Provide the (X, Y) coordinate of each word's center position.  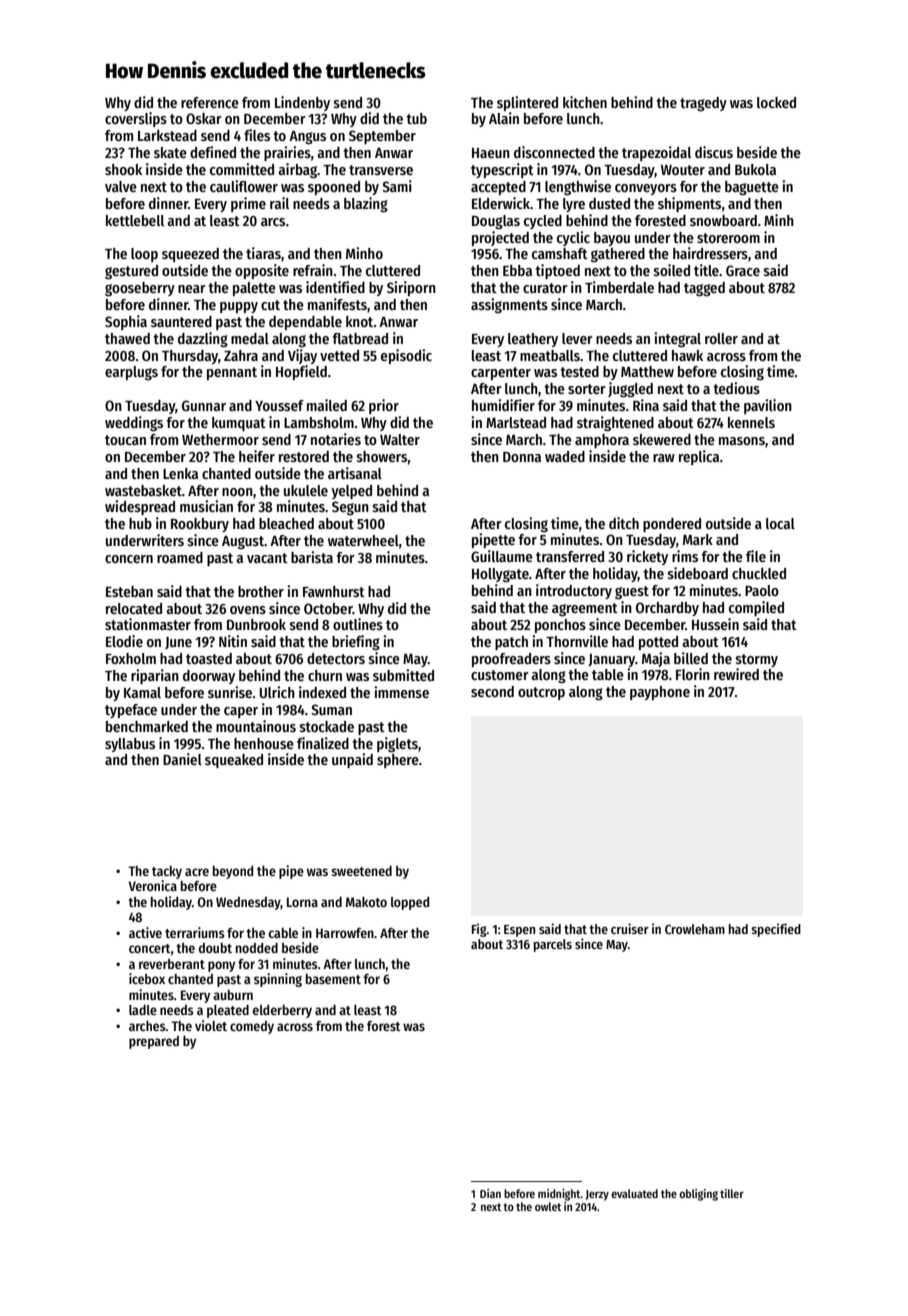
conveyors (646, 189)
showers (382, 456)
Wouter (683, 170)
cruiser (630, 928)
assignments (509, 305)
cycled (543, 222)
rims (685, 556)
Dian (490, 1193)
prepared (154, 1042)
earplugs (131, 373)
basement (333, 979)
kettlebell (135, 220)
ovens (248, 610)
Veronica (153, 885)
